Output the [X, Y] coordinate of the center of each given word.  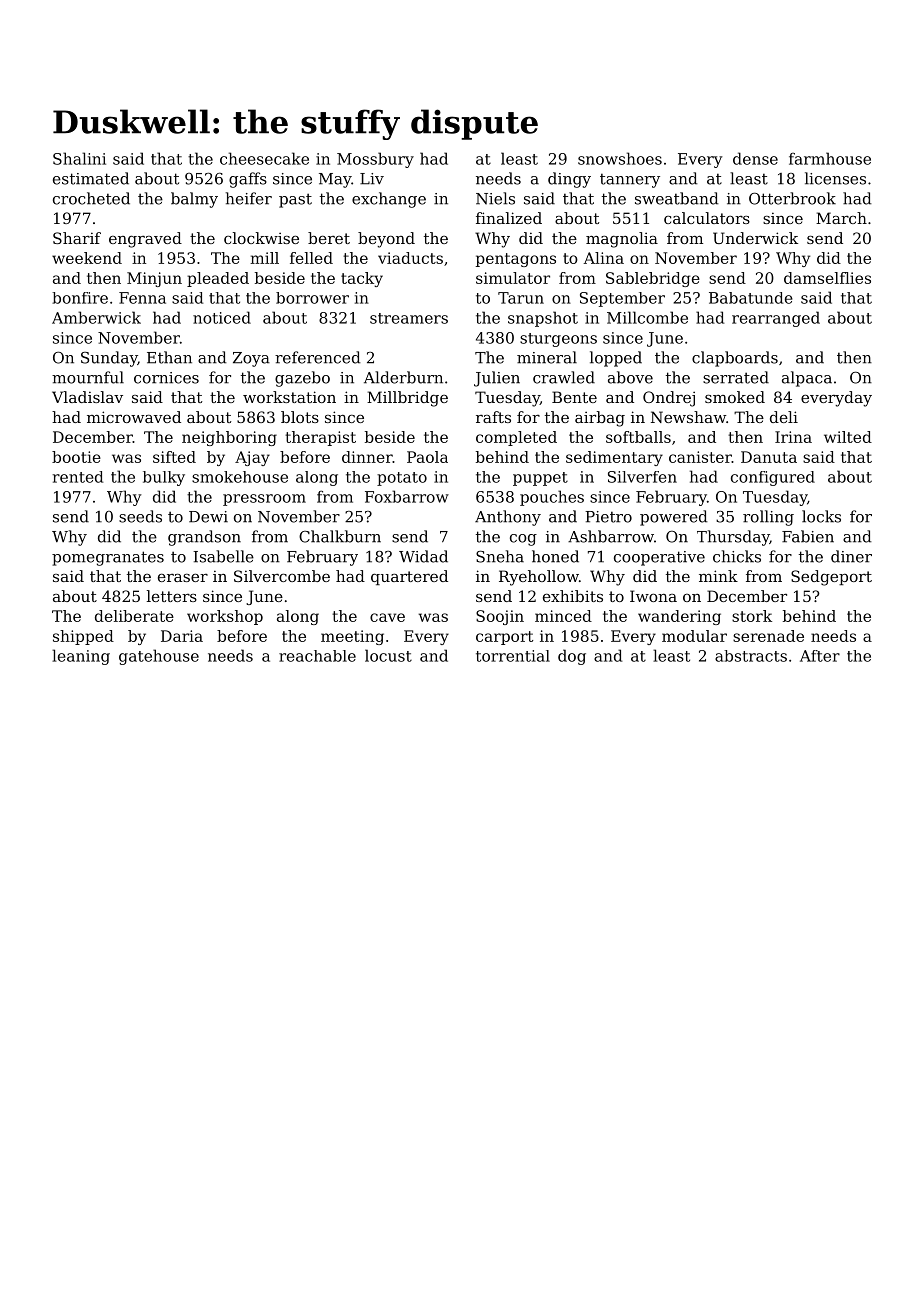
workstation [289, 397]
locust [388, 655]
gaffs [248, 180]
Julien [497, 379]
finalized [509, 218]
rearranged [776, 319]
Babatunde [751, 298]
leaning [81, 657]
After [820, 656]
